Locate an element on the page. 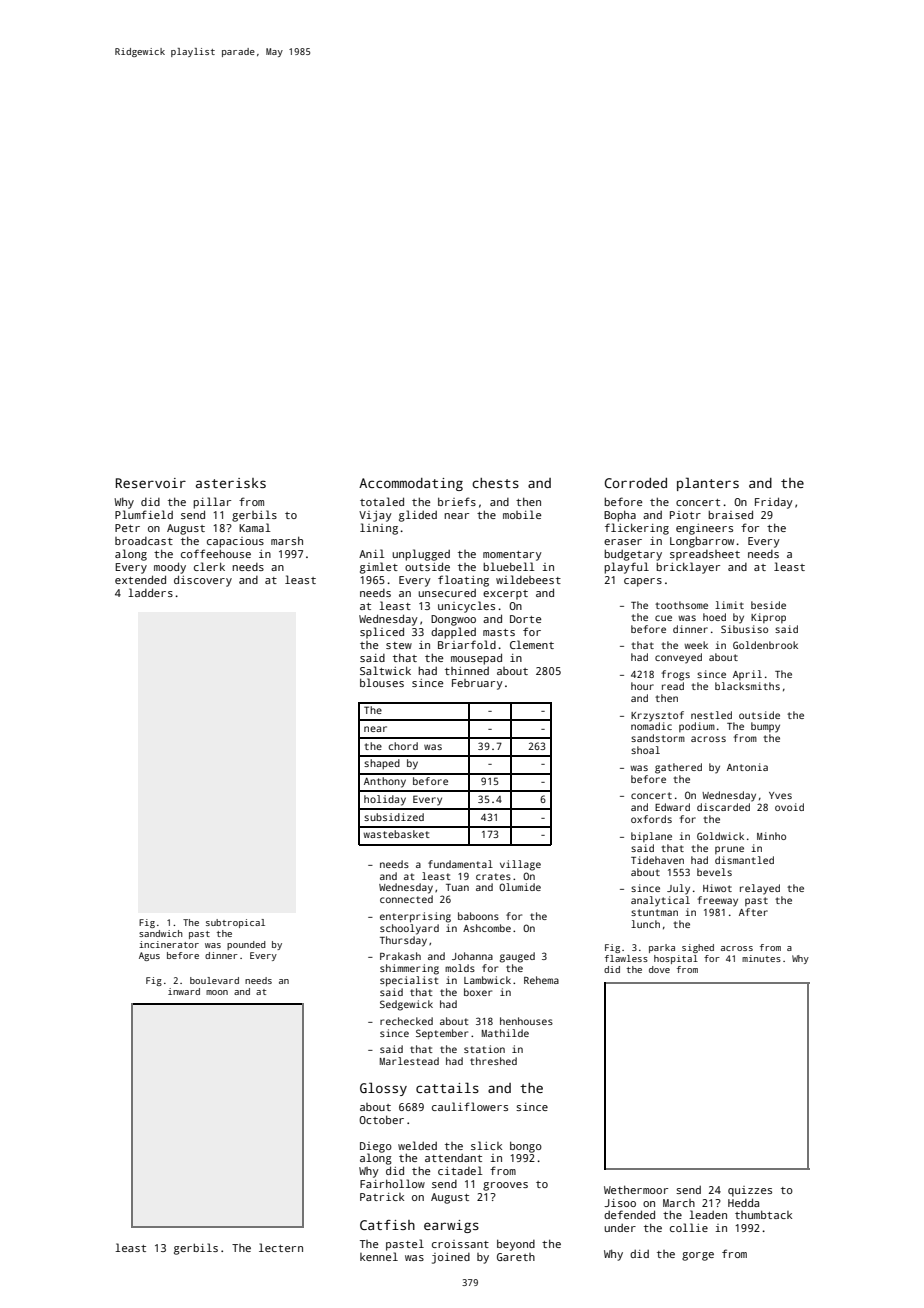 This page has height=1308, width=924. mobile is located at coordinates (522, 514).
